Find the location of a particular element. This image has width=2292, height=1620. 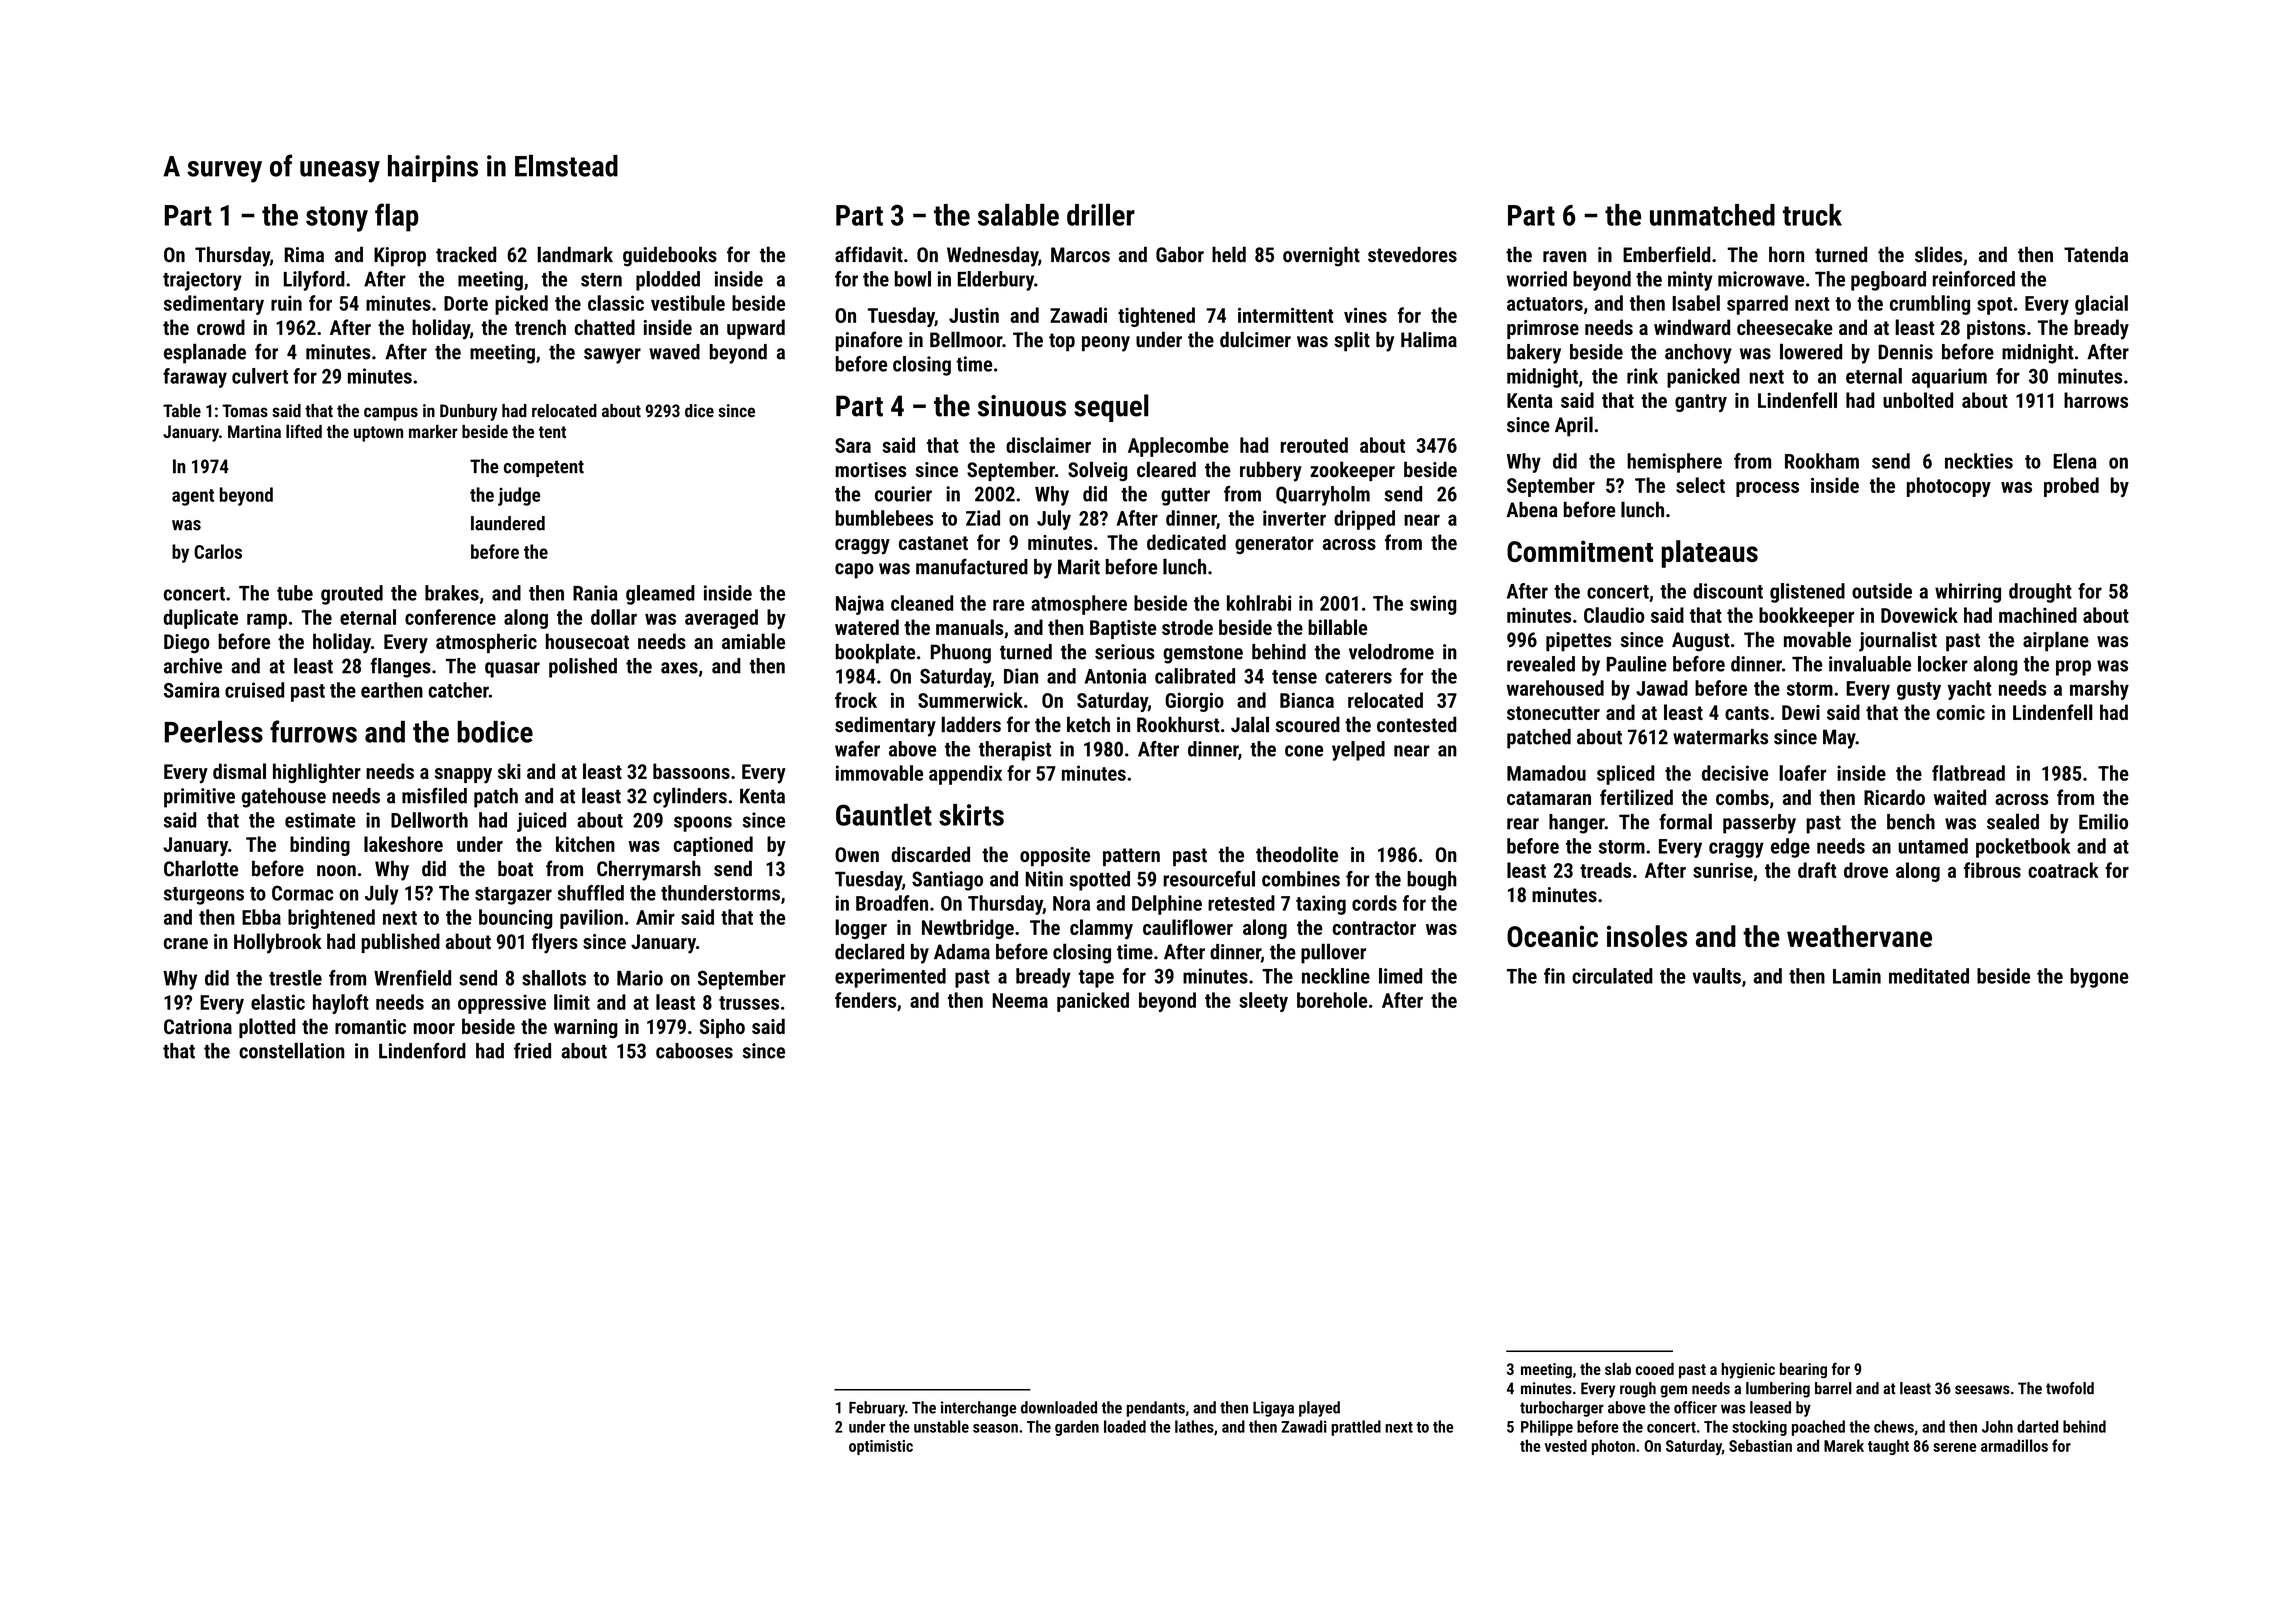

pullover is located at coordinates (1333, 953).
